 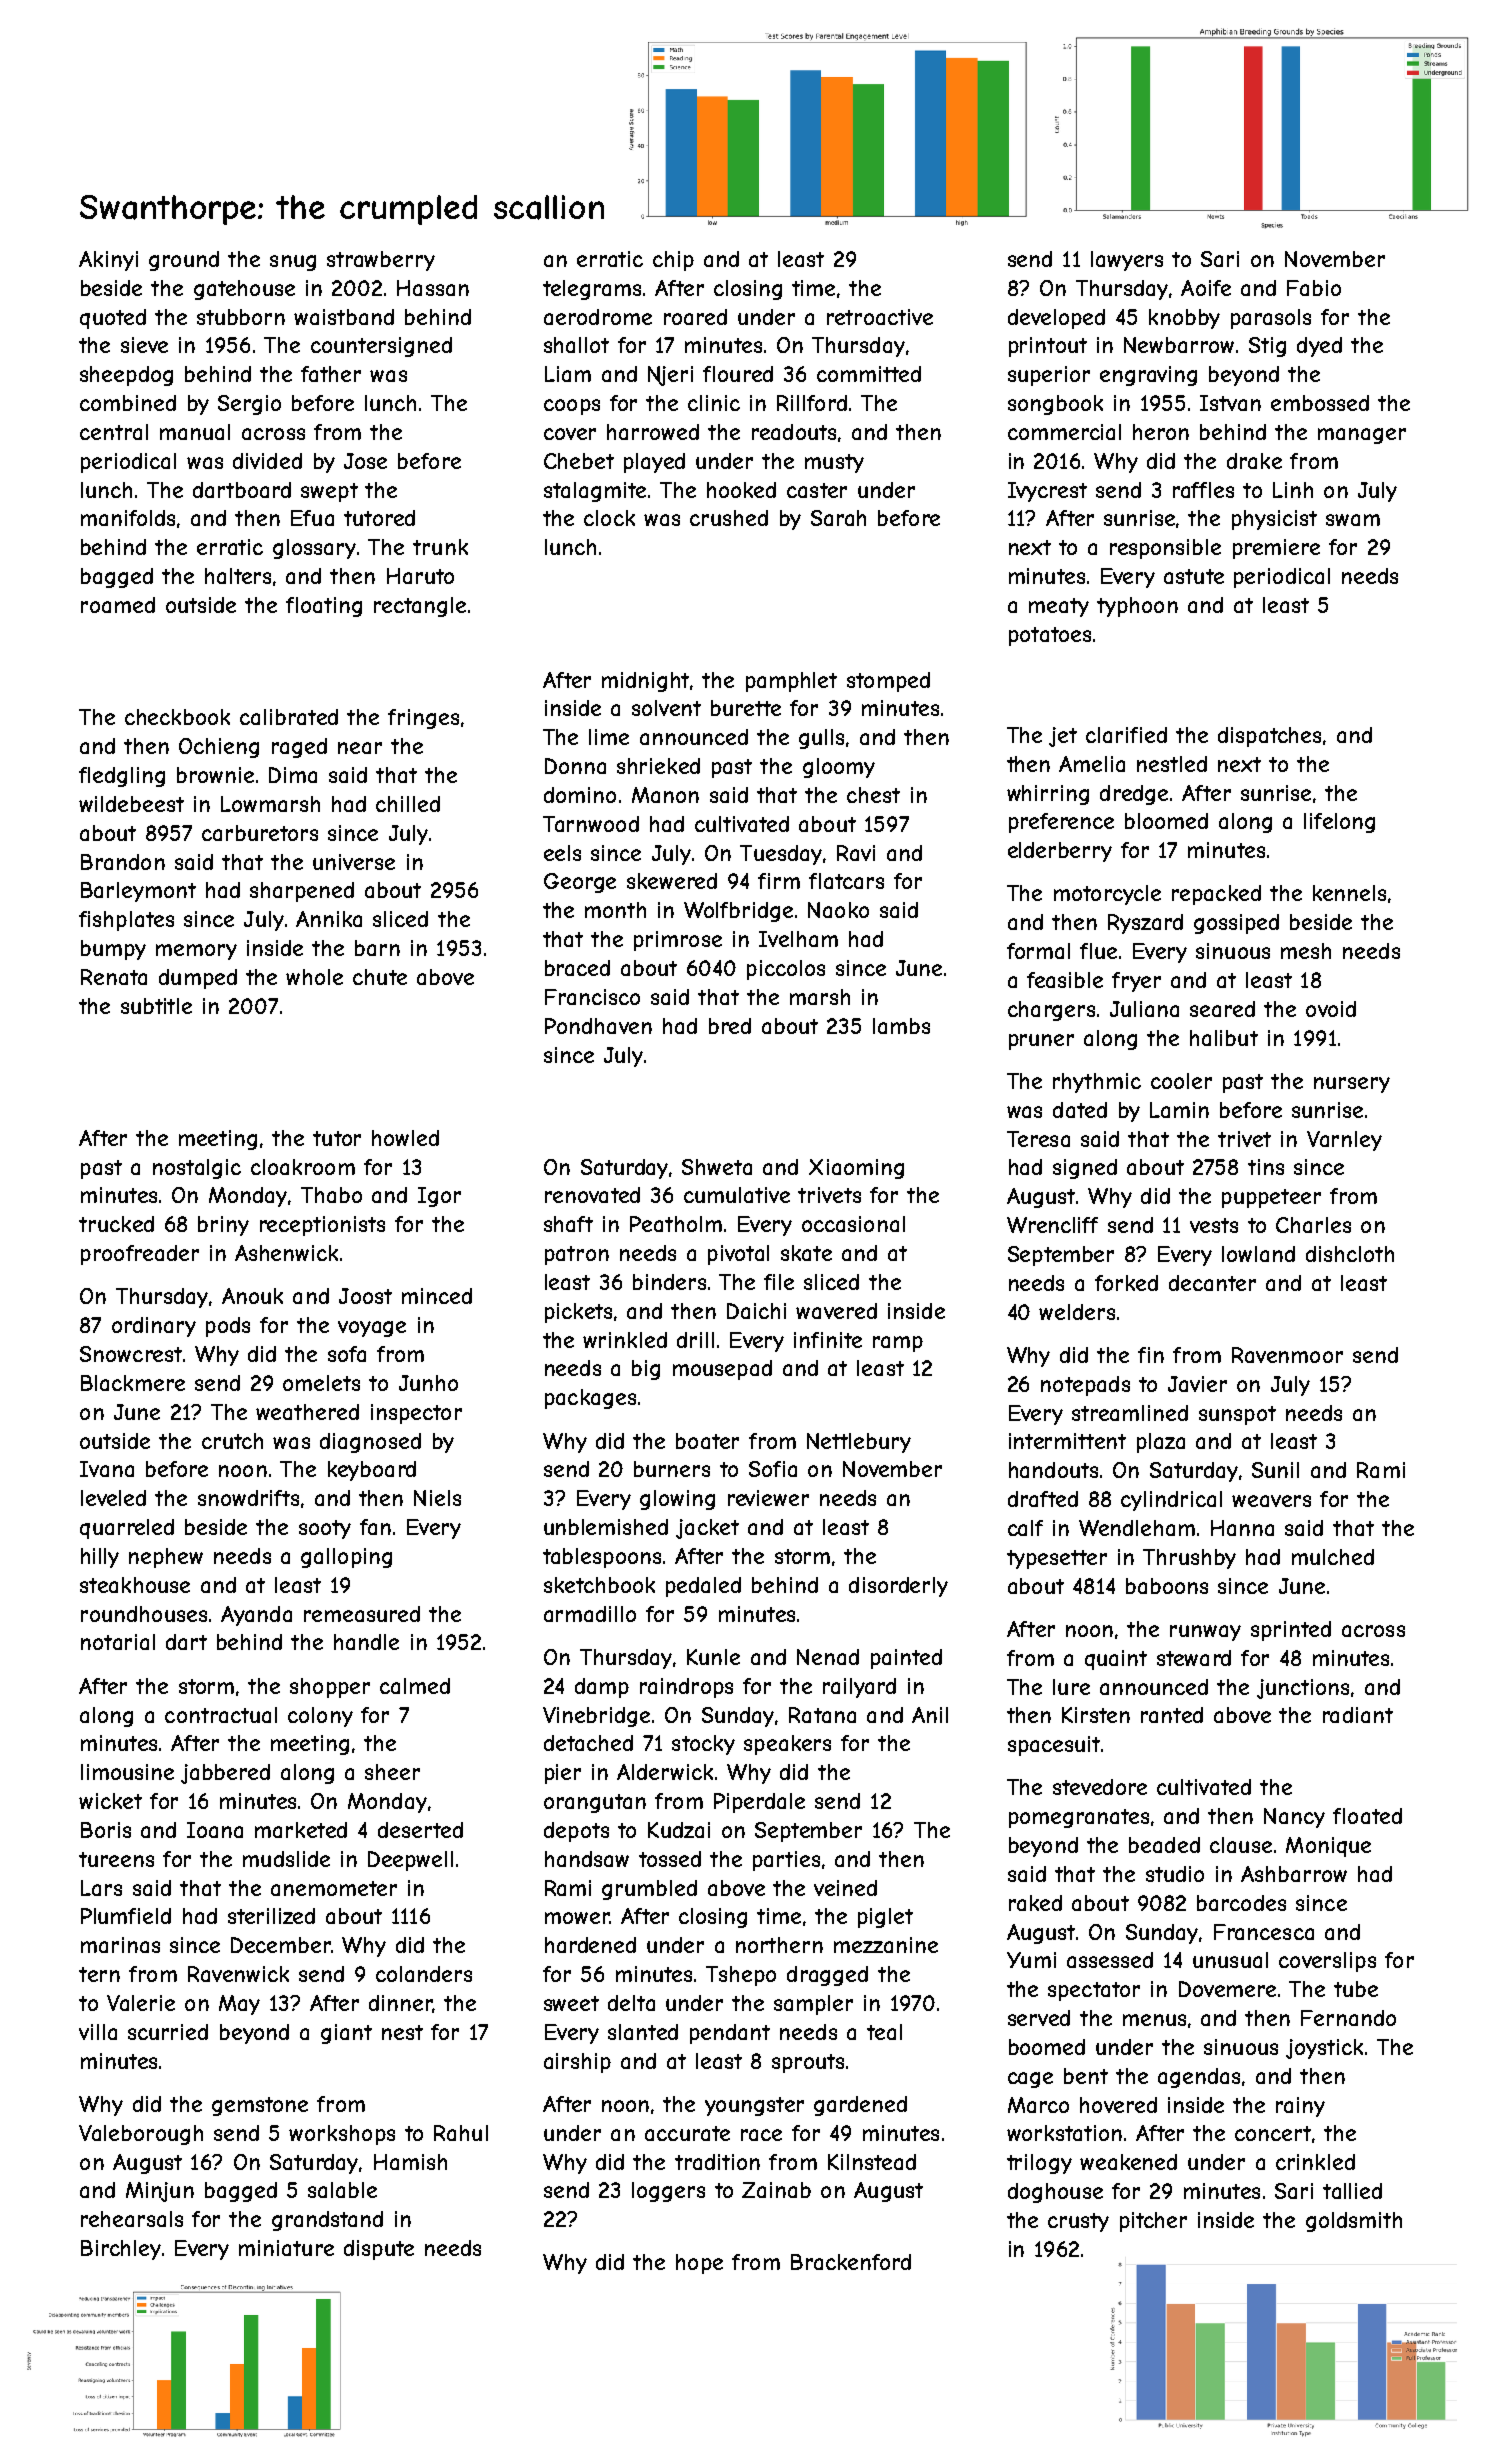 What do you see at coordinates (615, 910) in the screenshot?
I see `month` at bounding box center [615, 910].
